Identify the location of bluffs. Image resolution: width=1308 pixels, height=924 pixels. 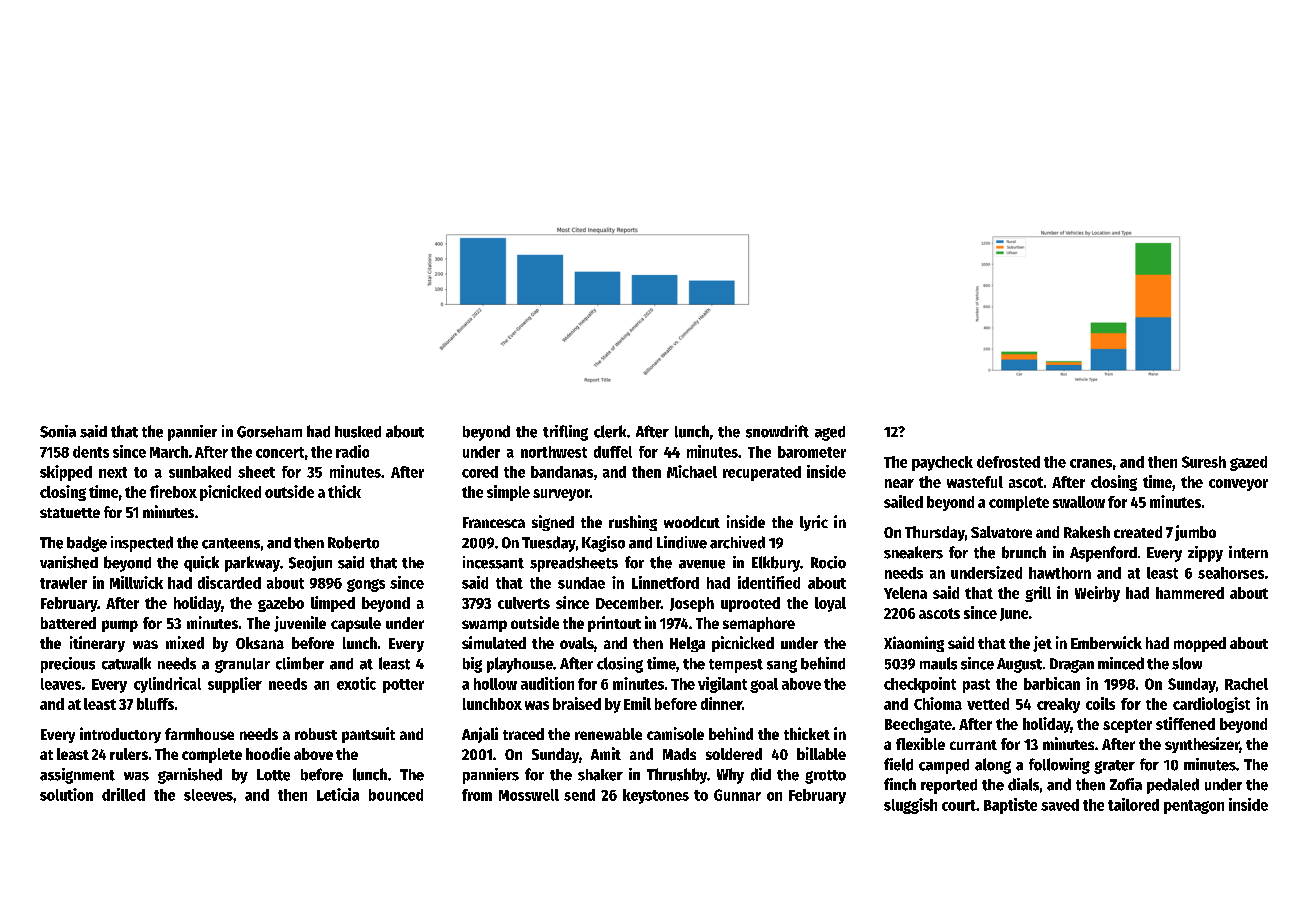
(155, 704).
